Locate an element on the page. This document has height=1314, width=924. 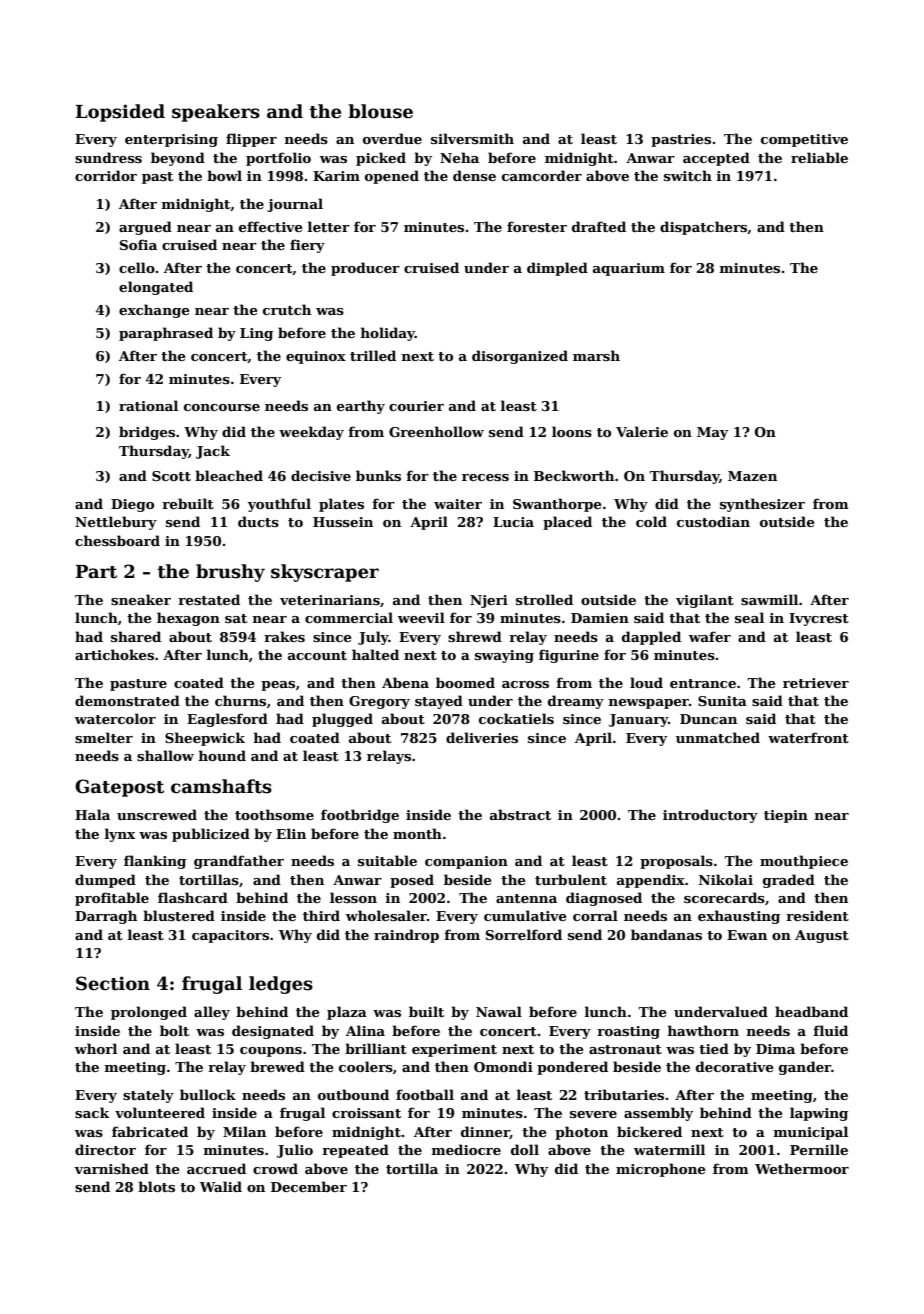
cold is located at coordinates (651, 521).
